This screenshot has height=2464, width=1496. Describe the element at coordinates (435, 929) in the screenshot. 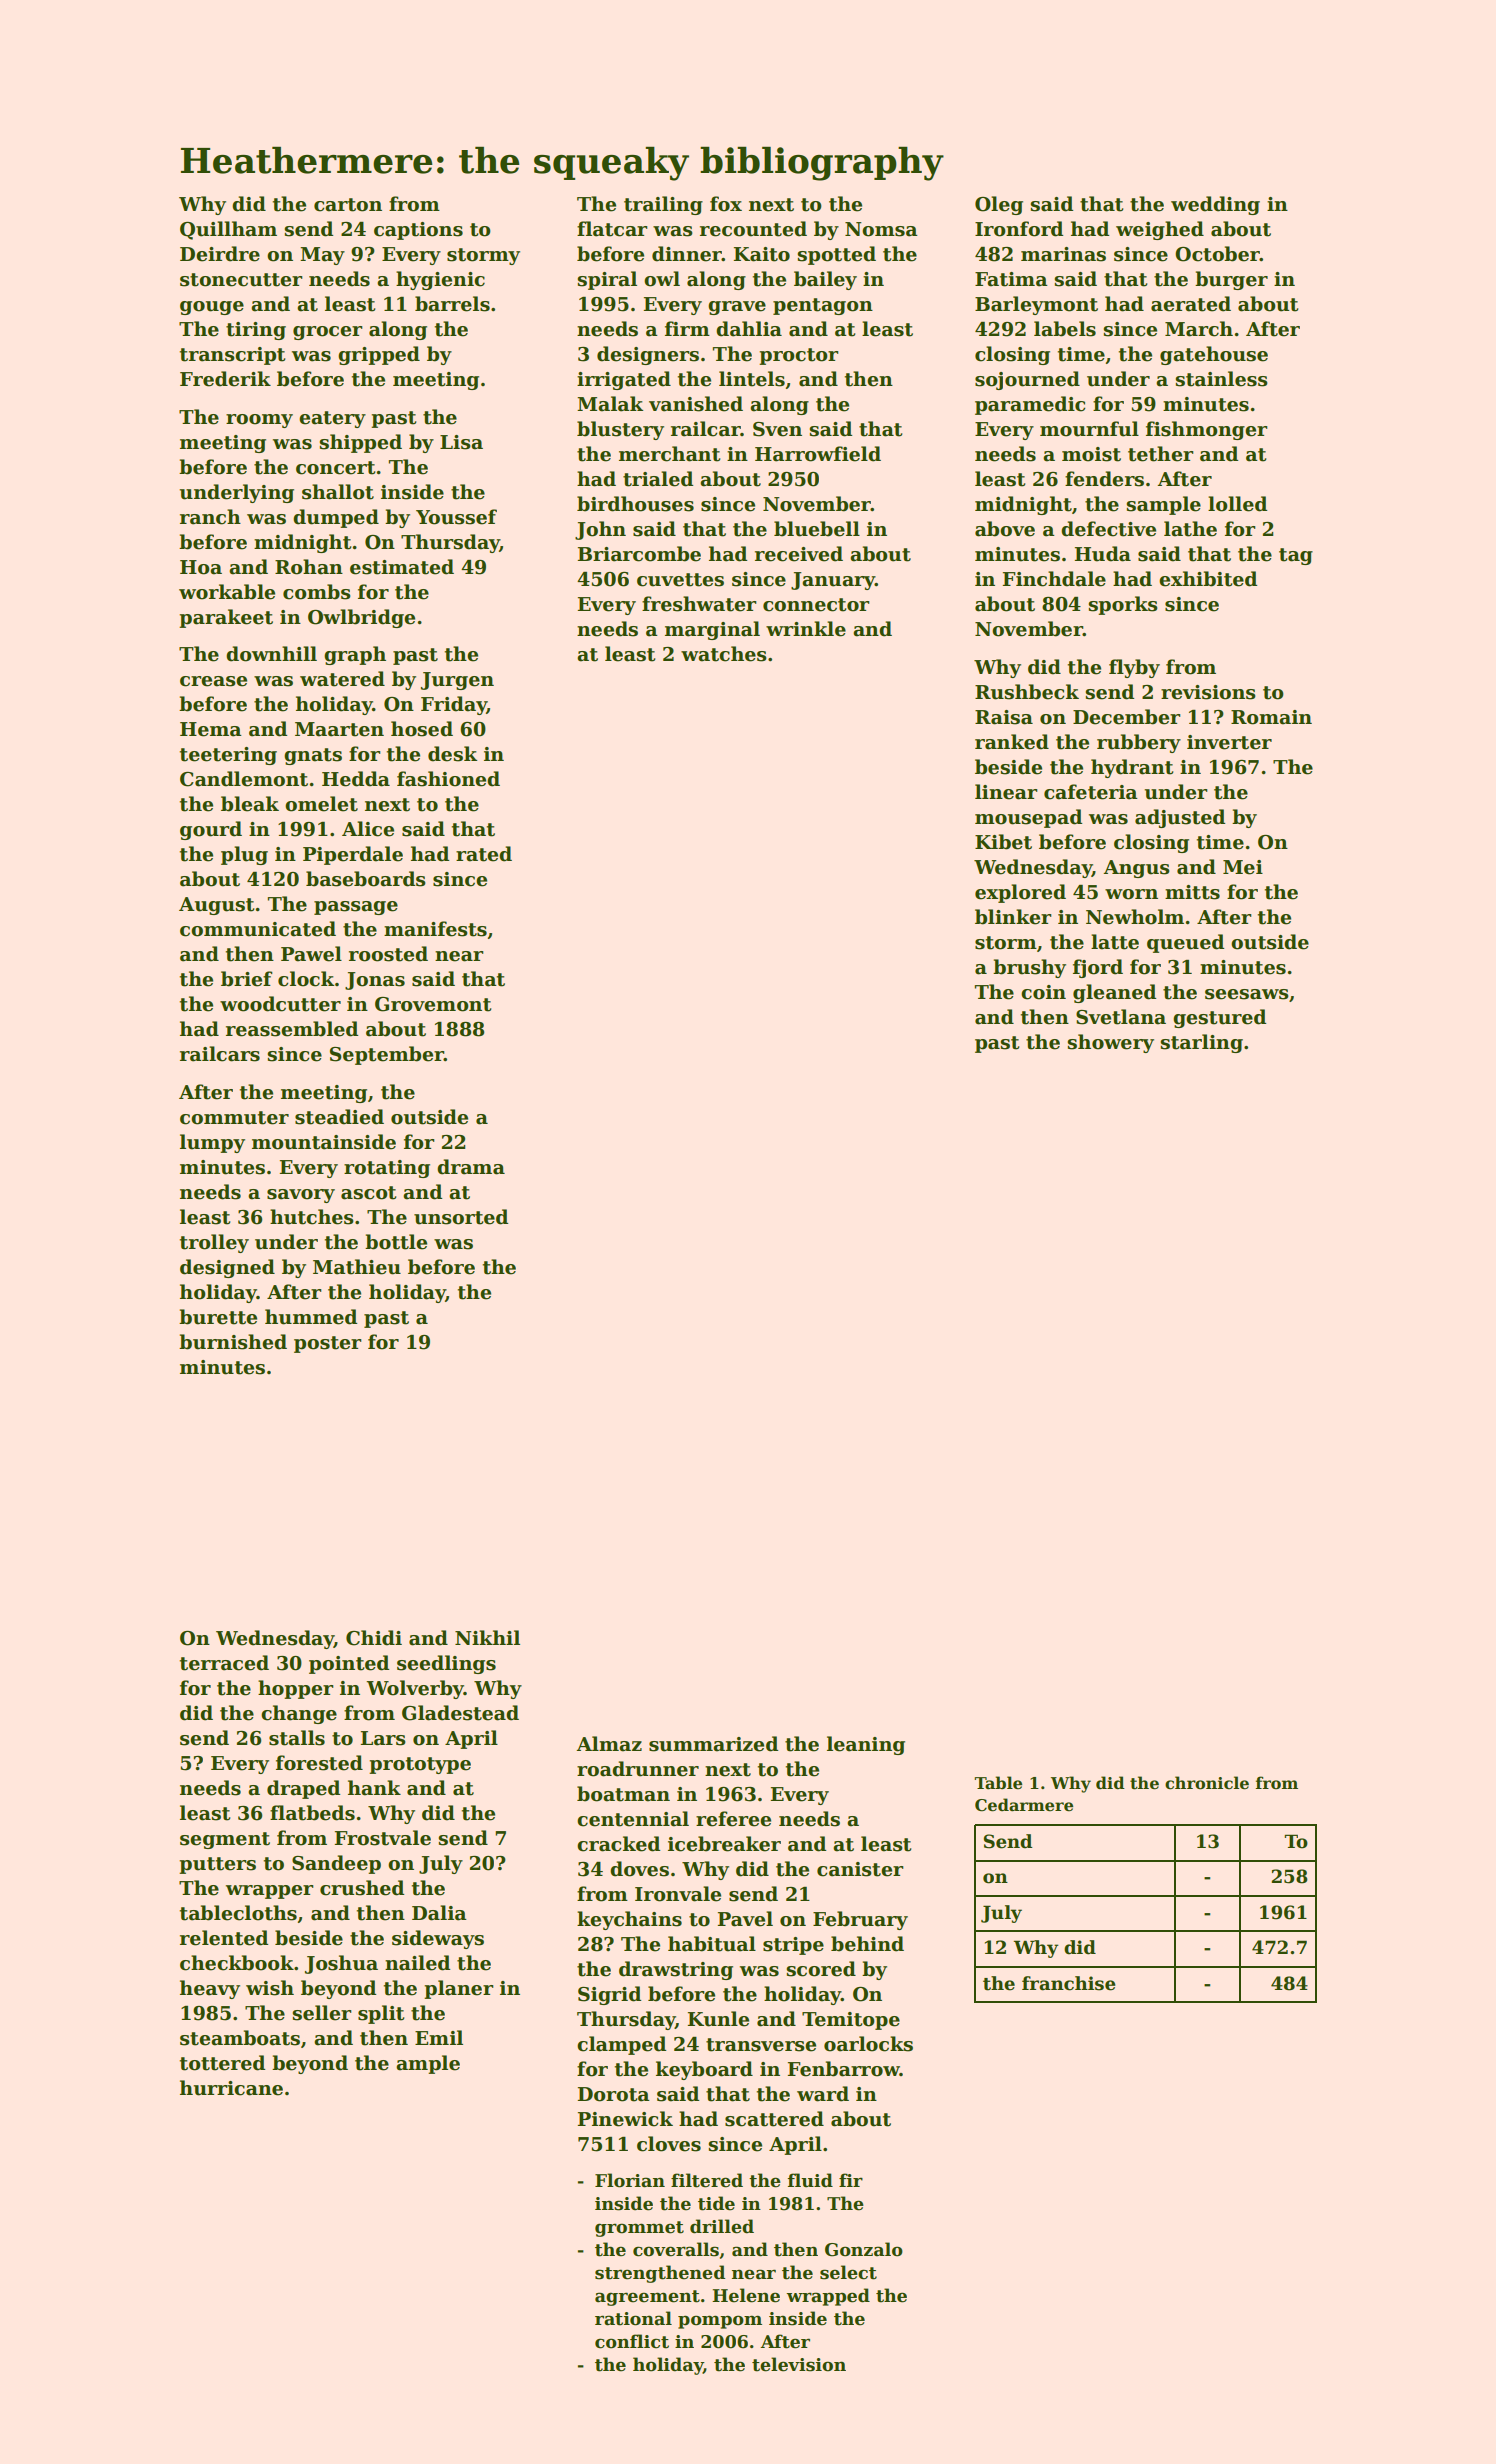

I see `manifests` at that location.
